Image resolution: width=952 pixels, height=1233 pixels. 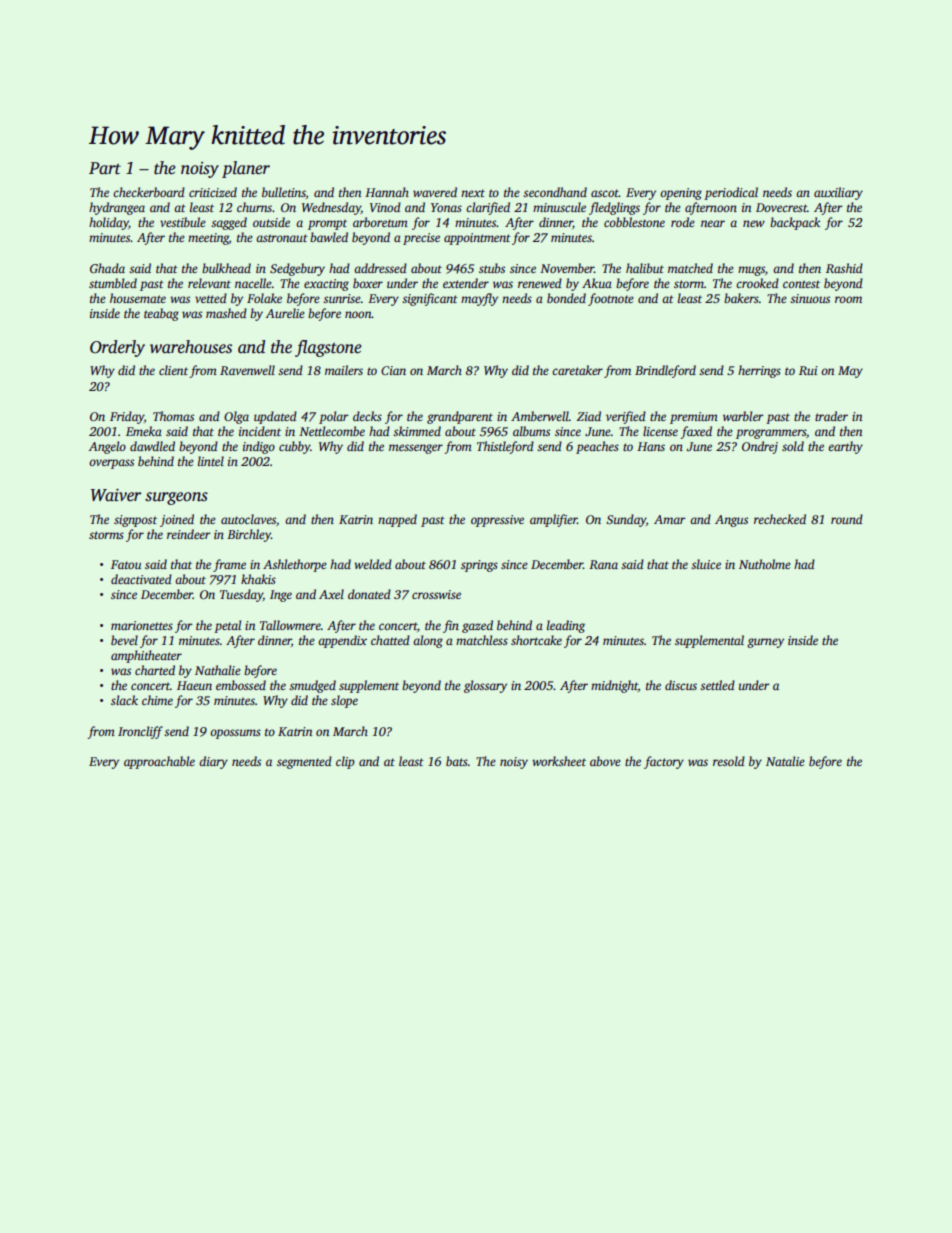 I want to click on Rui, so click(x=808, y=370).
